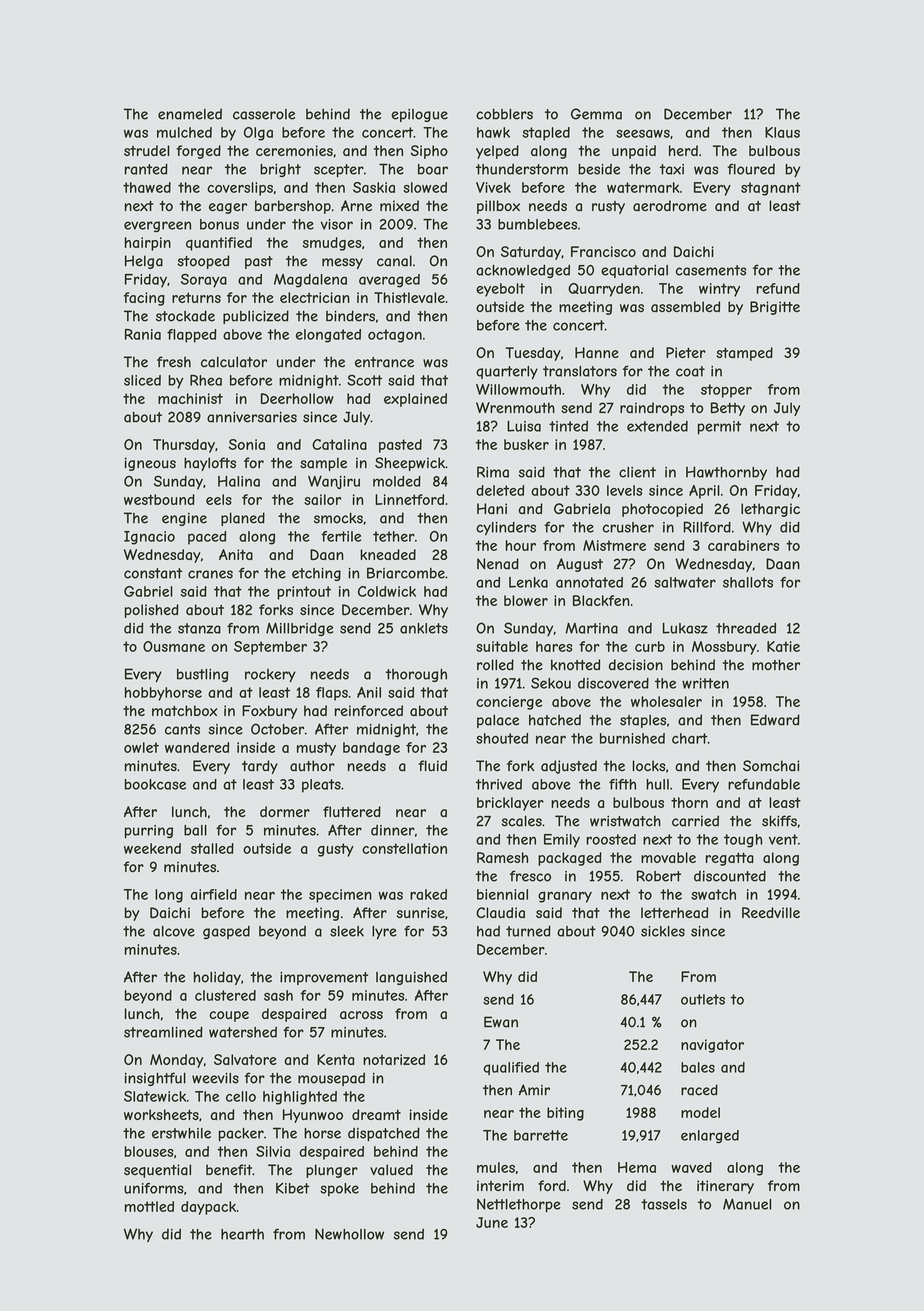 Image resolution: width=924 pixels, height=1311 pixels. What do you see at coordinates (670, 205) in the screenshot?
I see `aerodrome` at bounding box center [670, 205].
